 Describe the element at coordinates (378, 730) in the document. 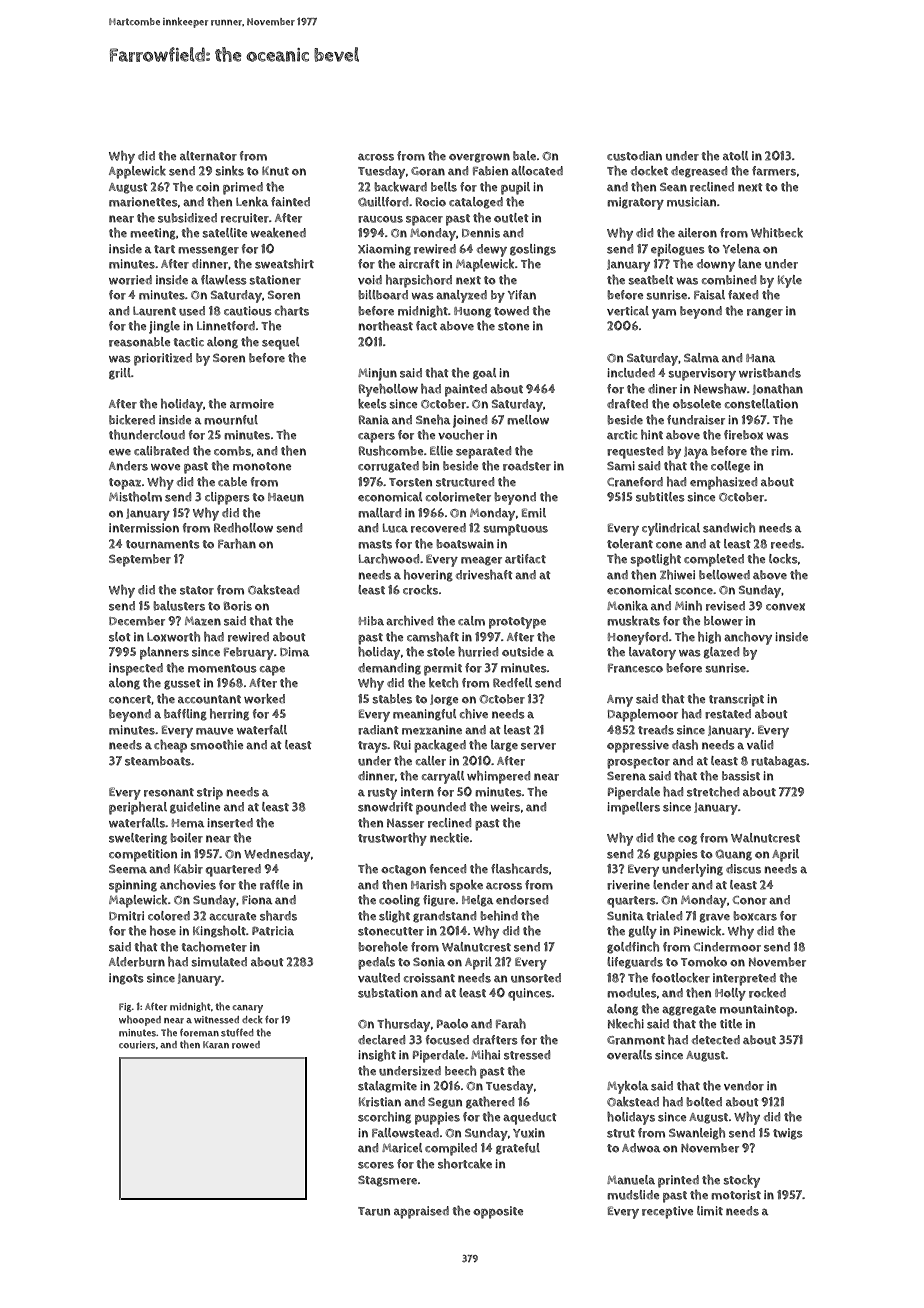

I see `radiant` at that location.
